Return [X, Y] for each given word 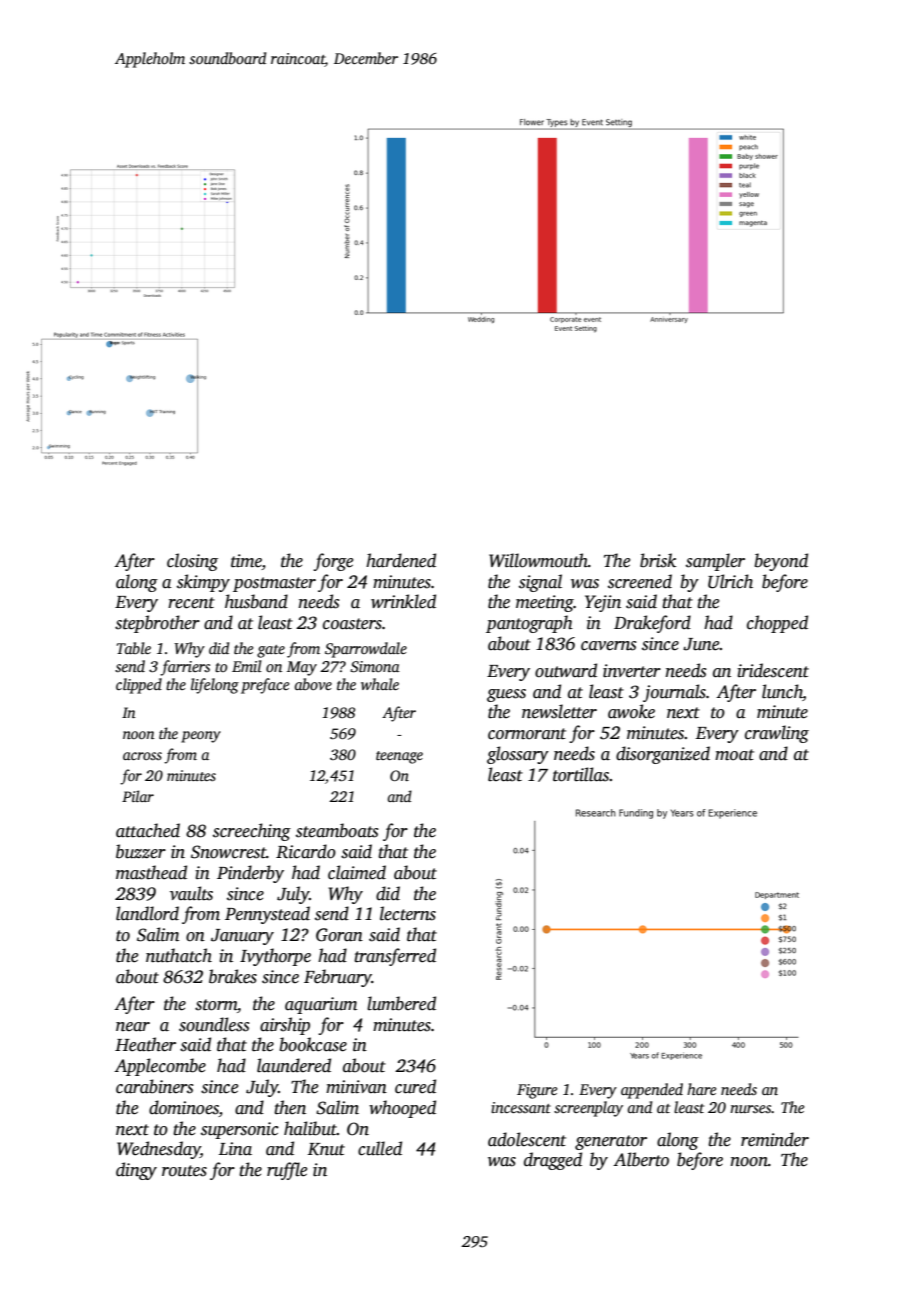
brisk [658, 560]
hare [701, 1089]
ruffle [287, 1171]
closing [192, 562]
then [290, 1107]
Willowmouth [538, 560]
